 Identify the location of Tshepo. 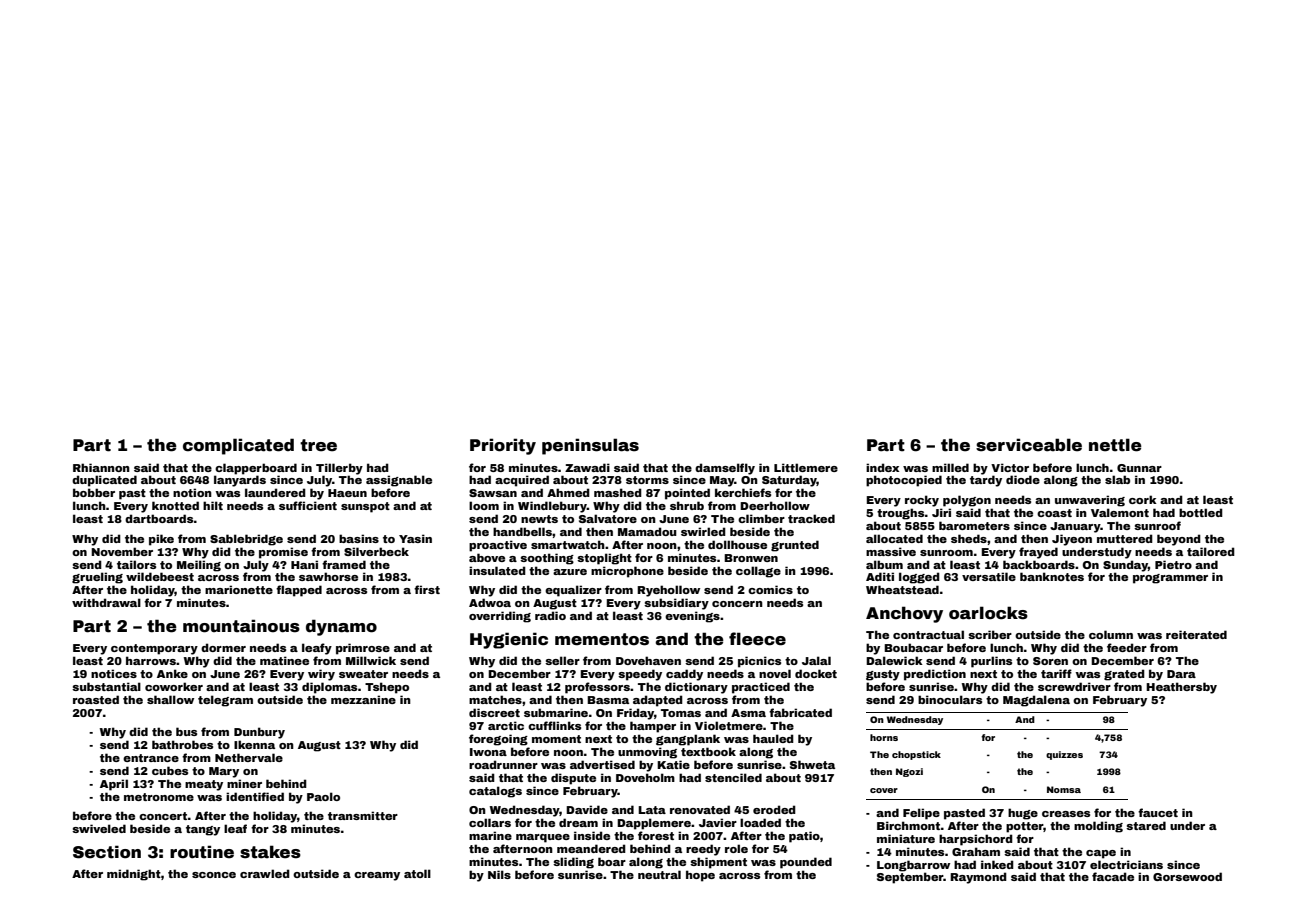
(387, 688).
